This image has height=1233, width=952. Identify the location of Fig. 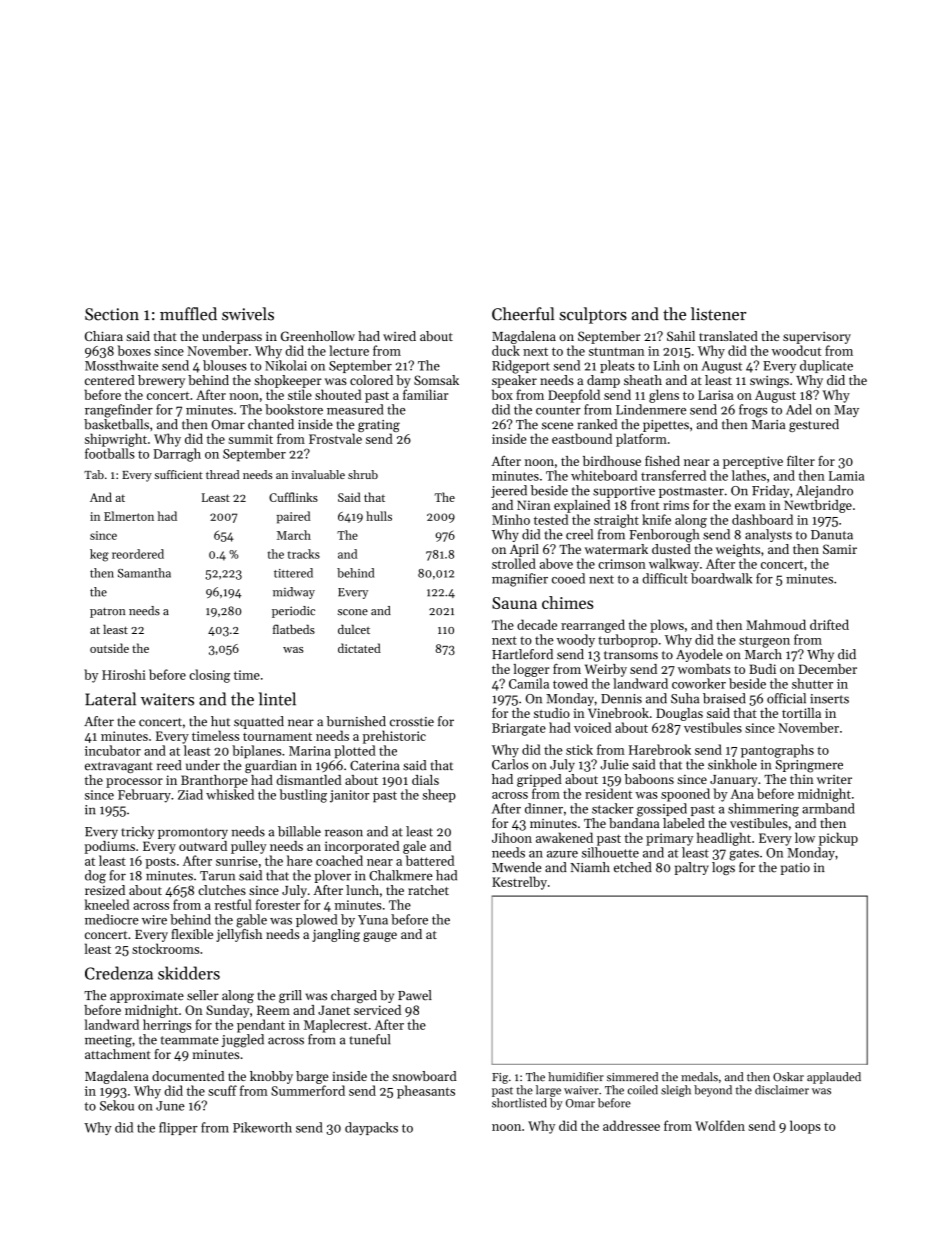
(500, 1078).
